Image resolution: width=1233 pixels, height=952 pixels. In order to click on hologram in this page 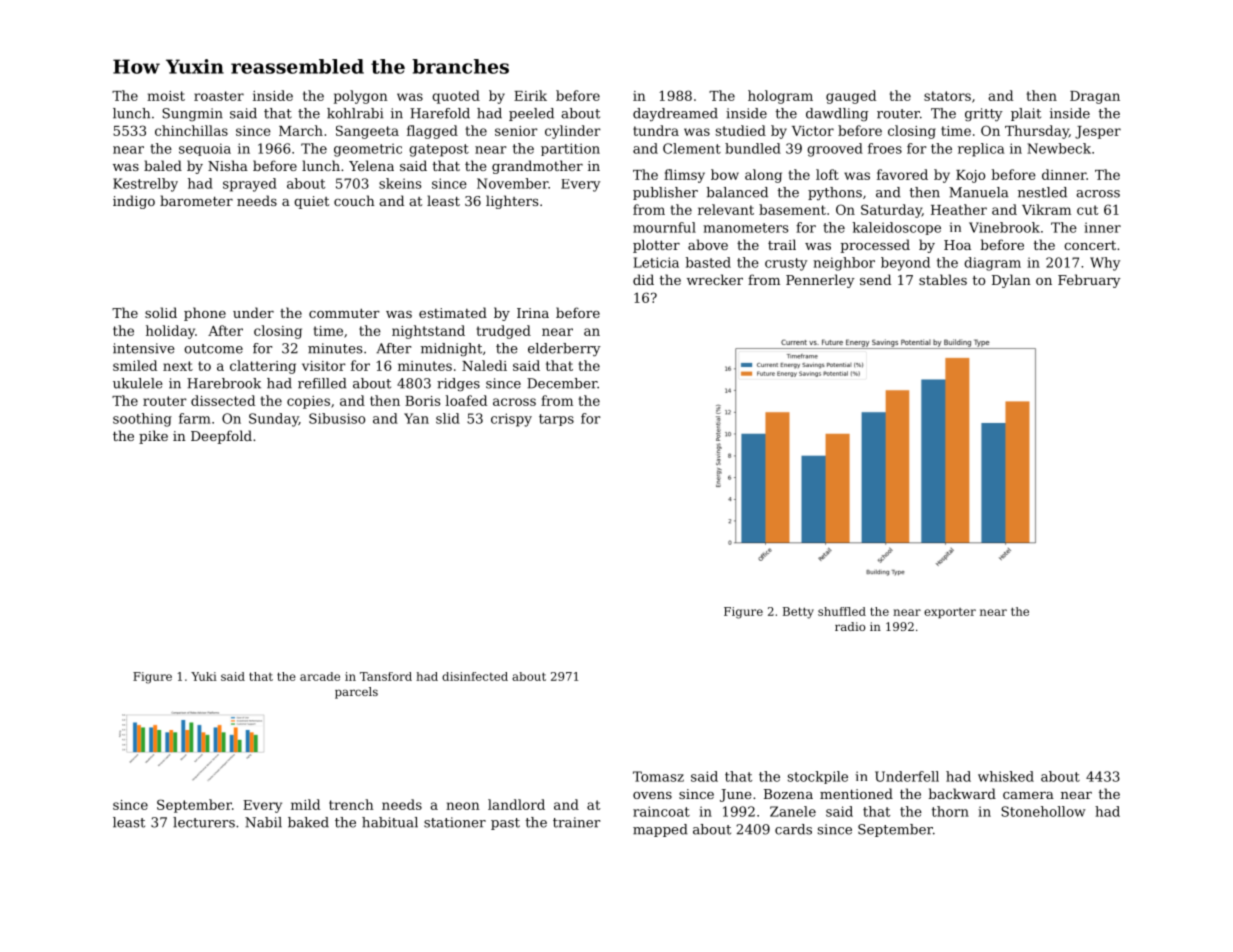, I will do `click(780, 97)`.
